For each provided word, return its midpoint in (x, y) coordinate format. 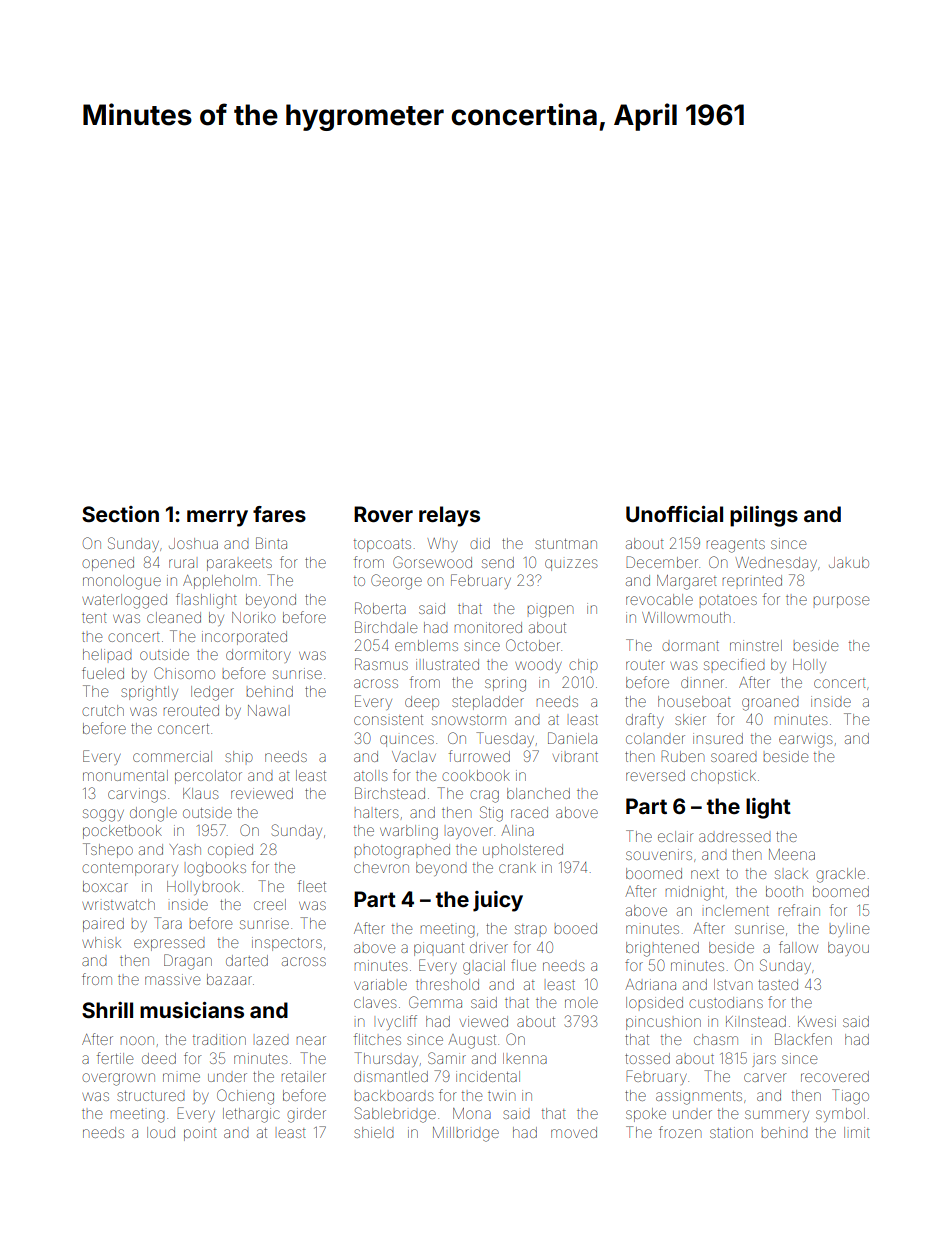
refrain (799, 910)
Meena (792, 854)
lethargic (251, 1115)
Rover (383, 514)
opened (108, 564)
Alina (517, 830)
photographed (402, 851)
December (662, 562)
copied (230, 851)
